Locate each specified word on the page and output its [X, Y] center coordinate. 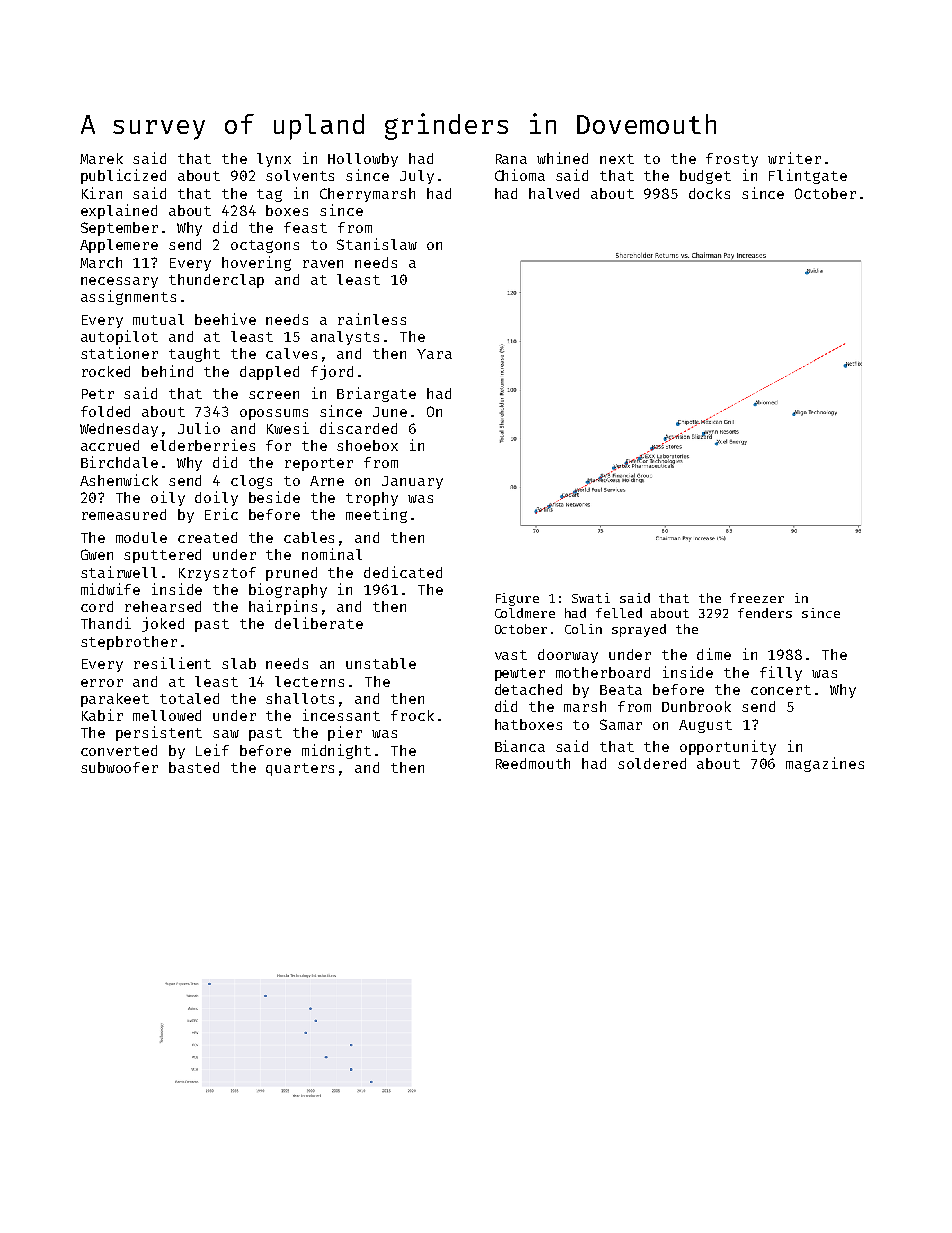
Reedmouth [533, 763]
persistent [159, 733]
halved [554, 193]
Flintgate [808, 176]
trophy [372, 499]
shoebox [367, 445]
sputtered [162, 556]
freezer [757, 598]
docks [709, 193]
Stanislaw [377, 244]
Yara [434, 354]
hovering [256, 263]
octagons [265, 246]
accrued [110, 445]
